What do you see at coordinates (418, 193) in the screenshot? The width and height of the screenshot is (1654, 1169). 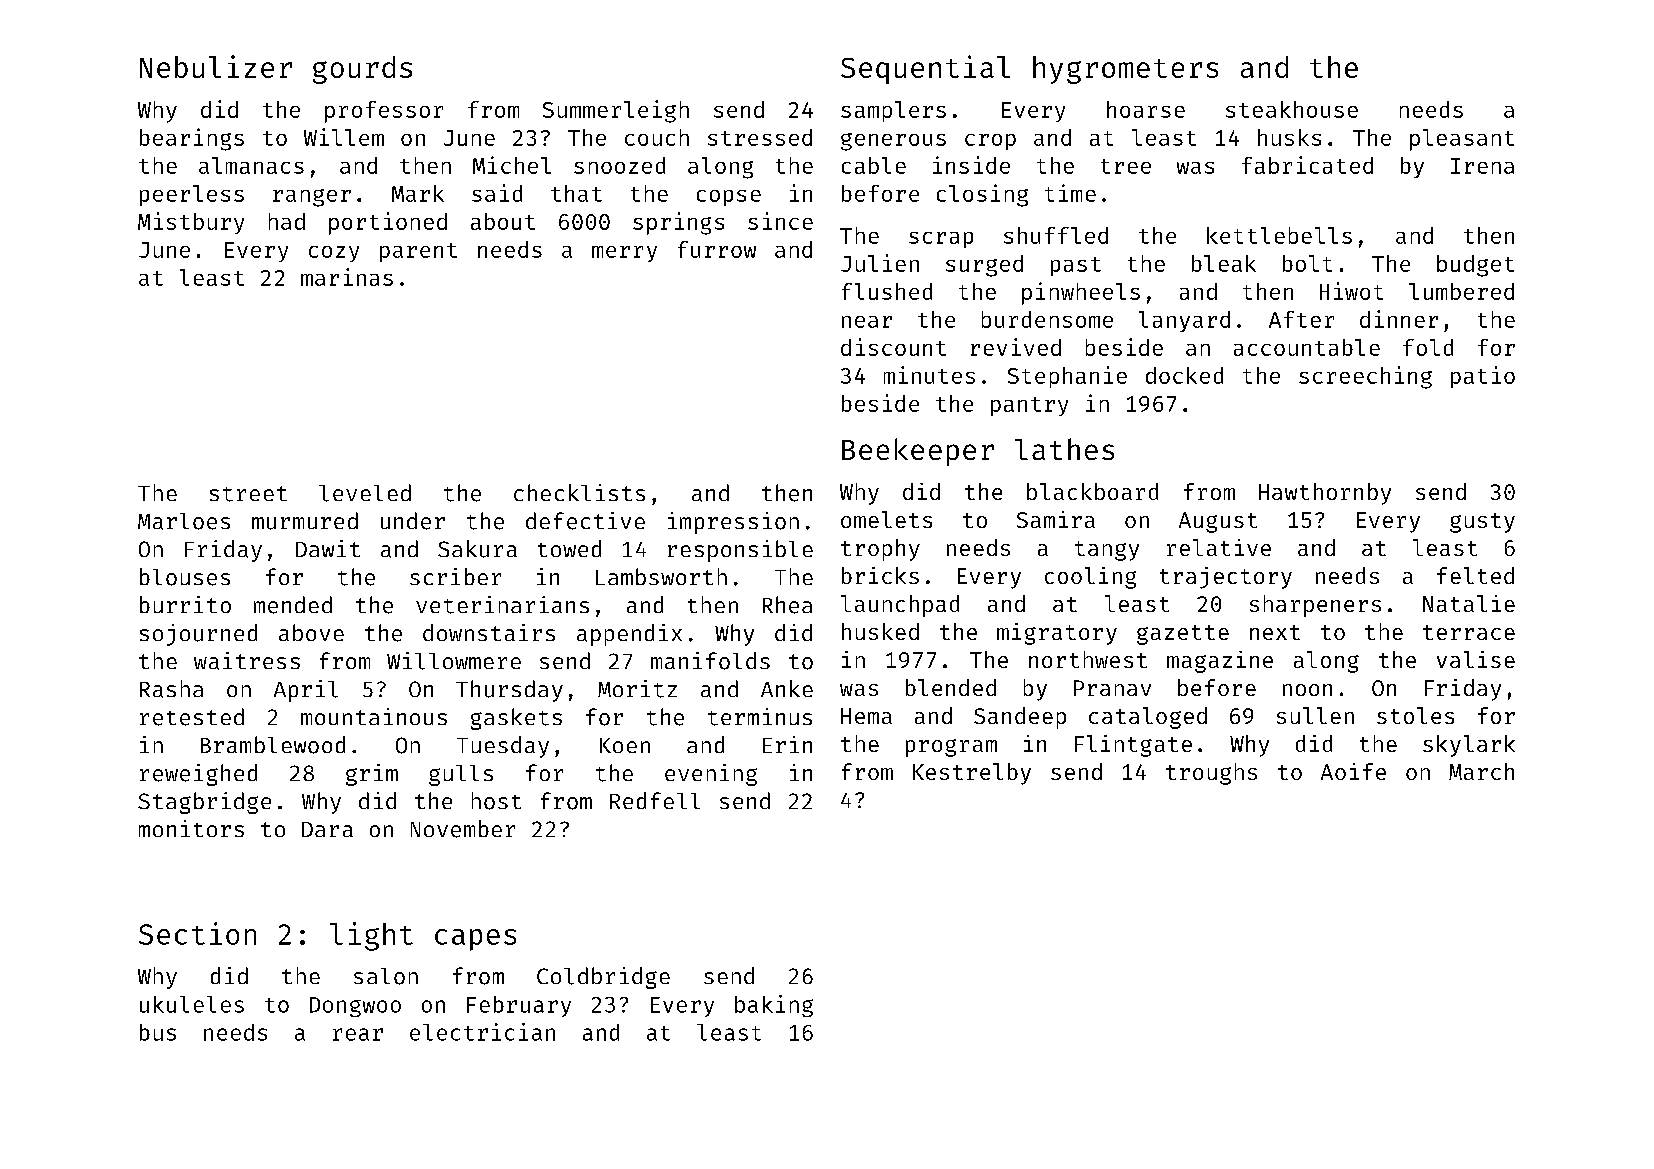 I see `Mark` at bounding box center [418, 193].
